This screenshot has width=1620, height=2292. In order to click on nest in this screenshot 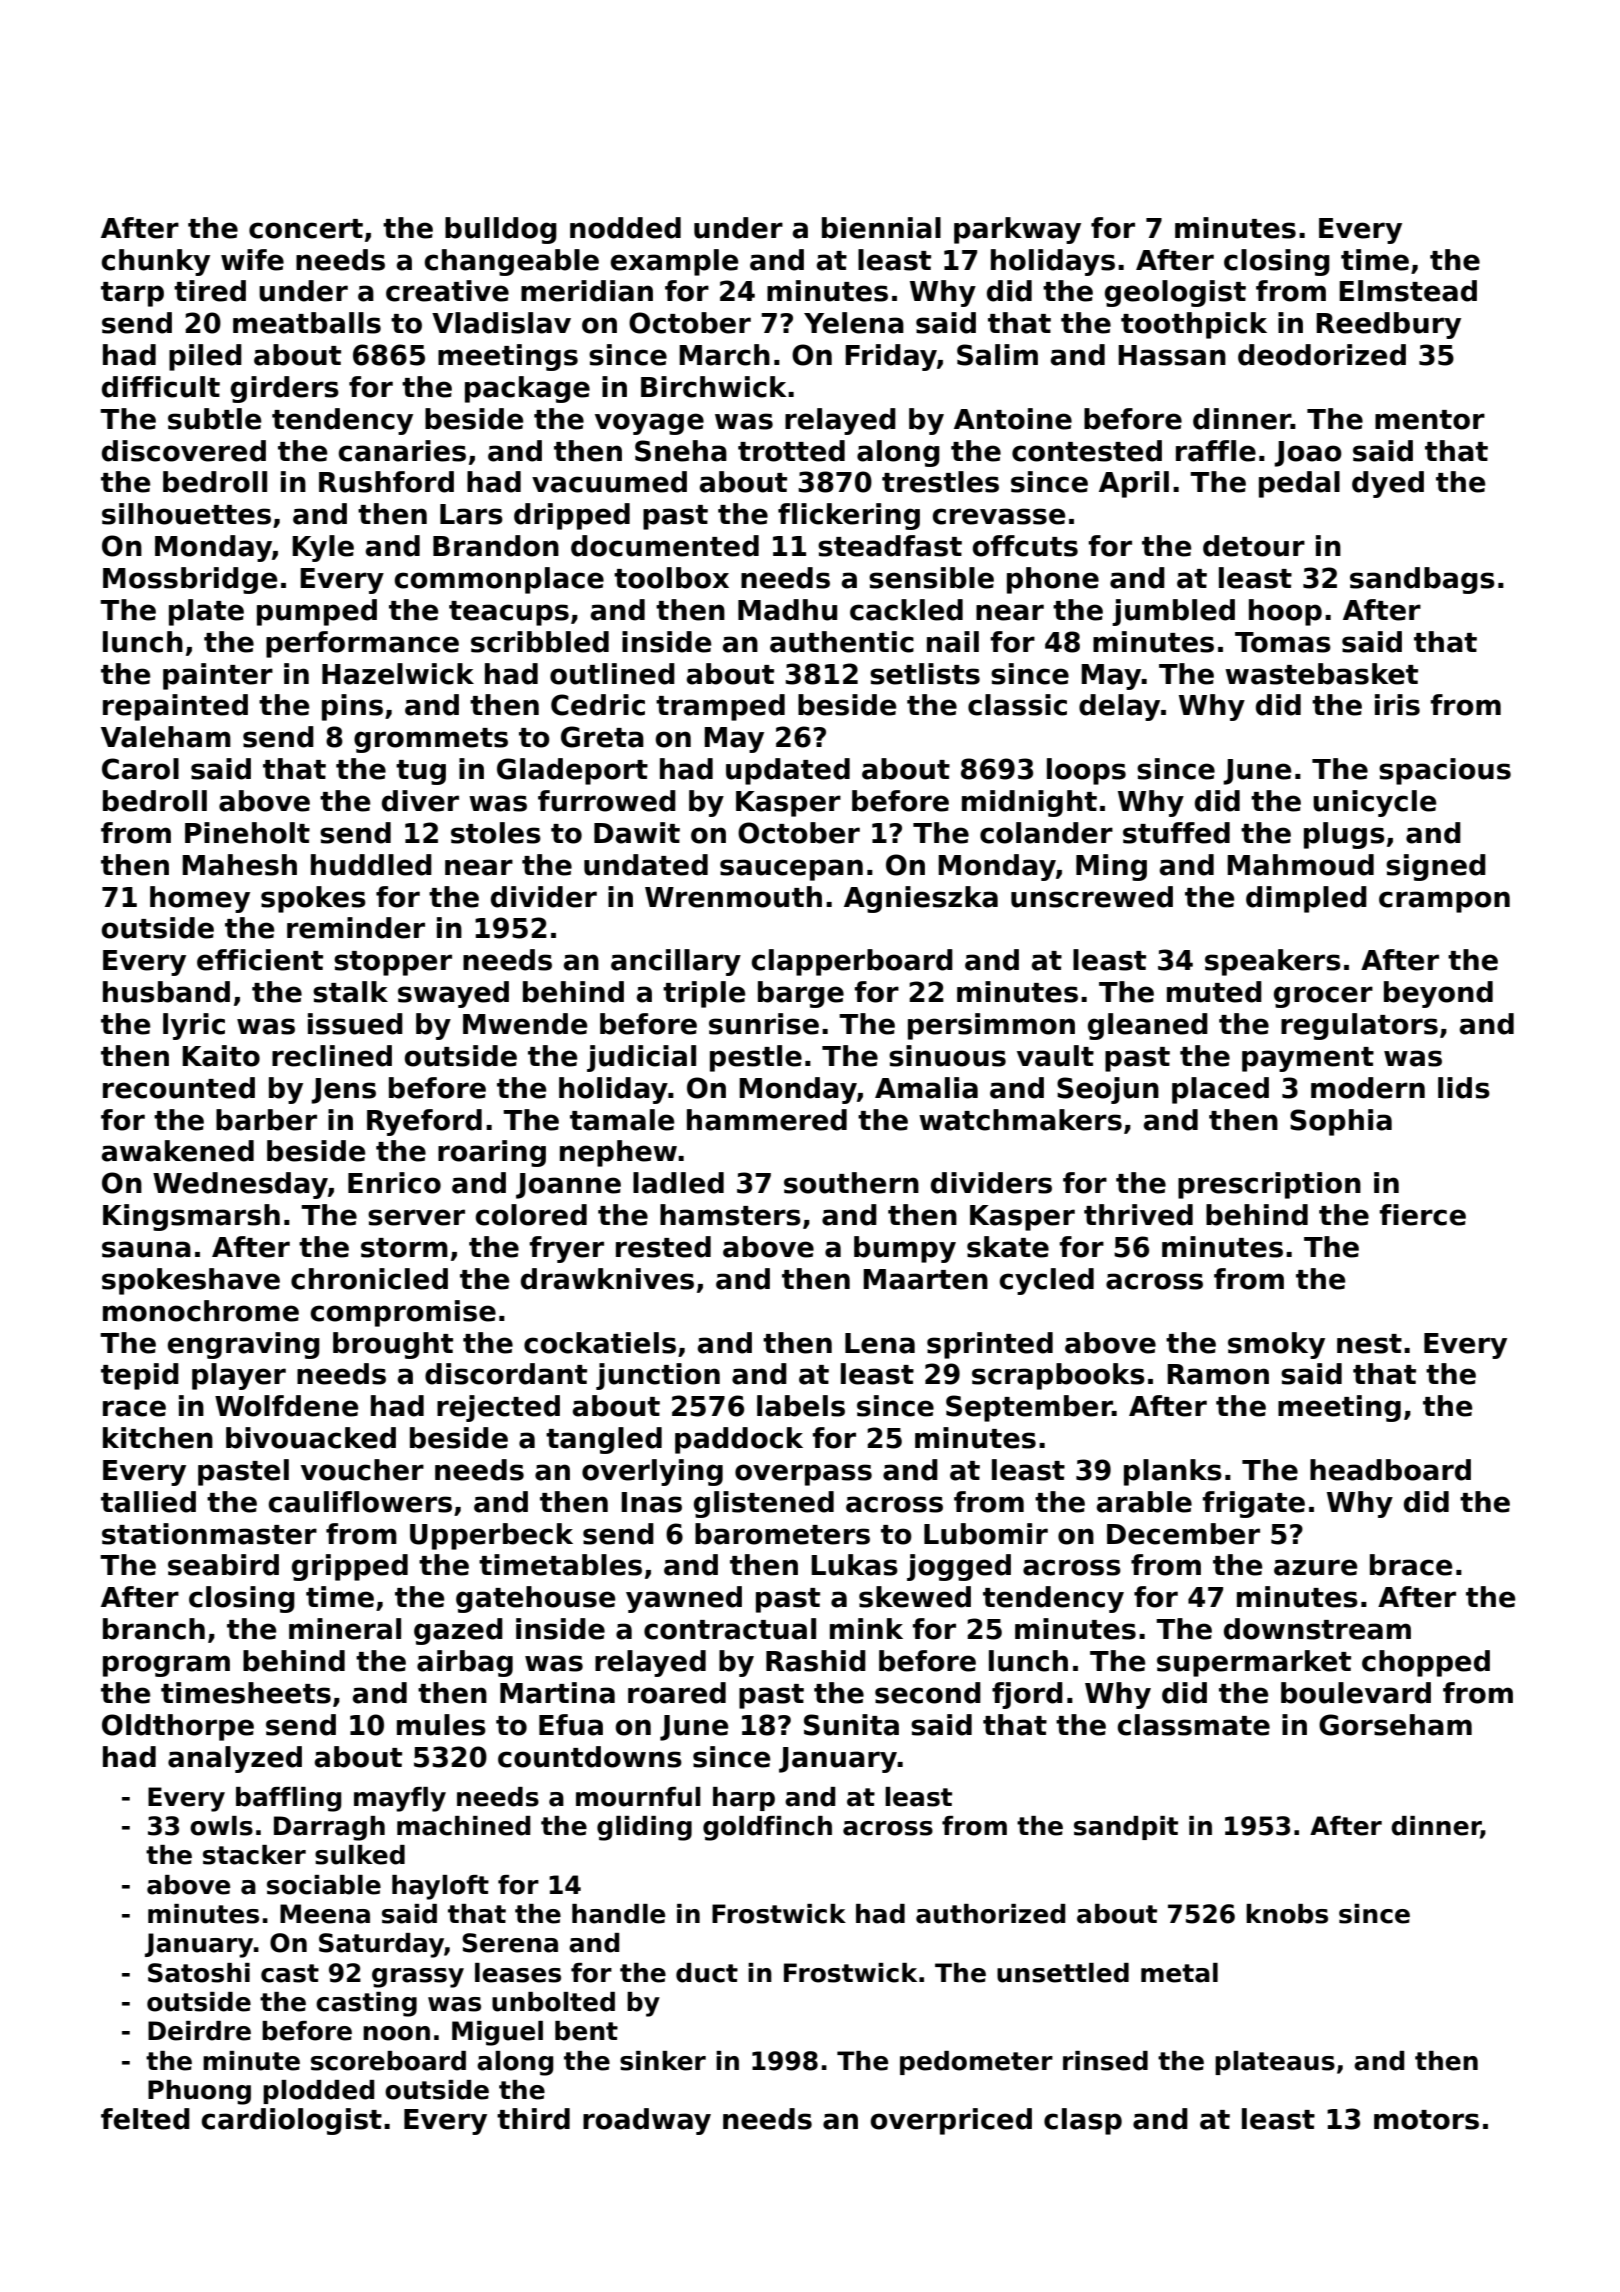, I will do `click(1369, 1344)`.
